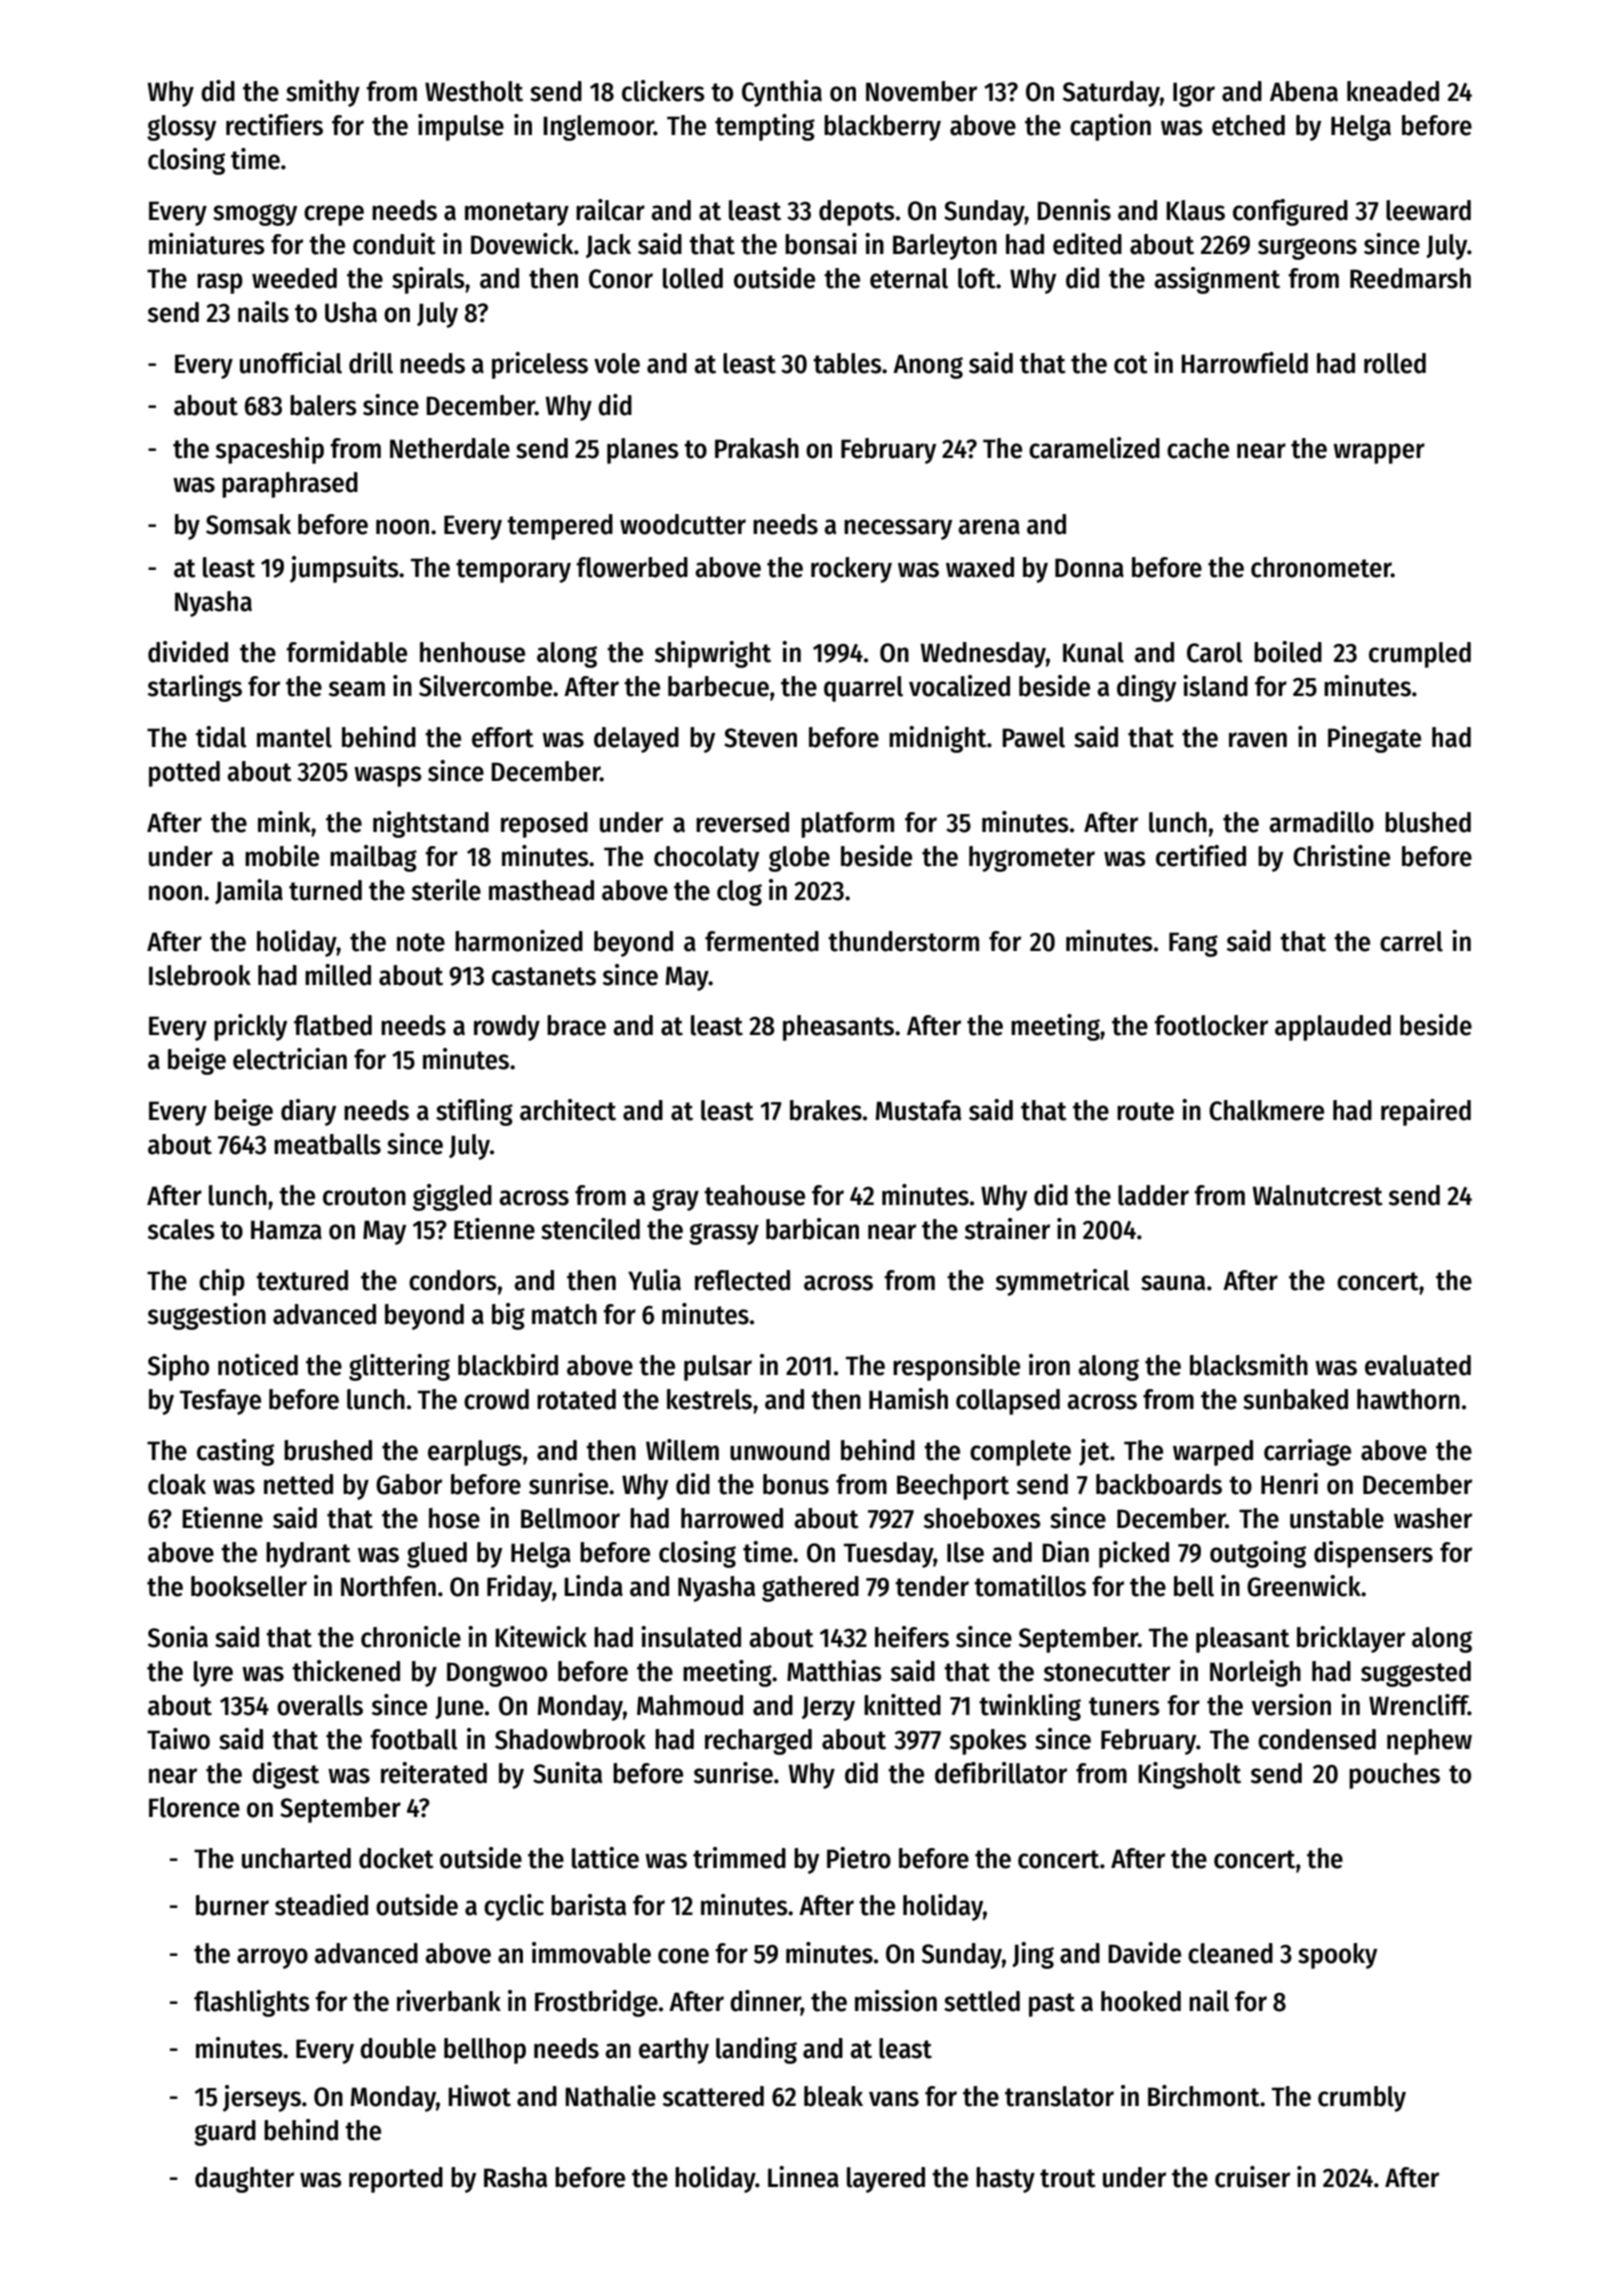  What do you see at coordinates (1134, 1554) in the document?
I see `picked` at bounding box center [1134, 1554].
